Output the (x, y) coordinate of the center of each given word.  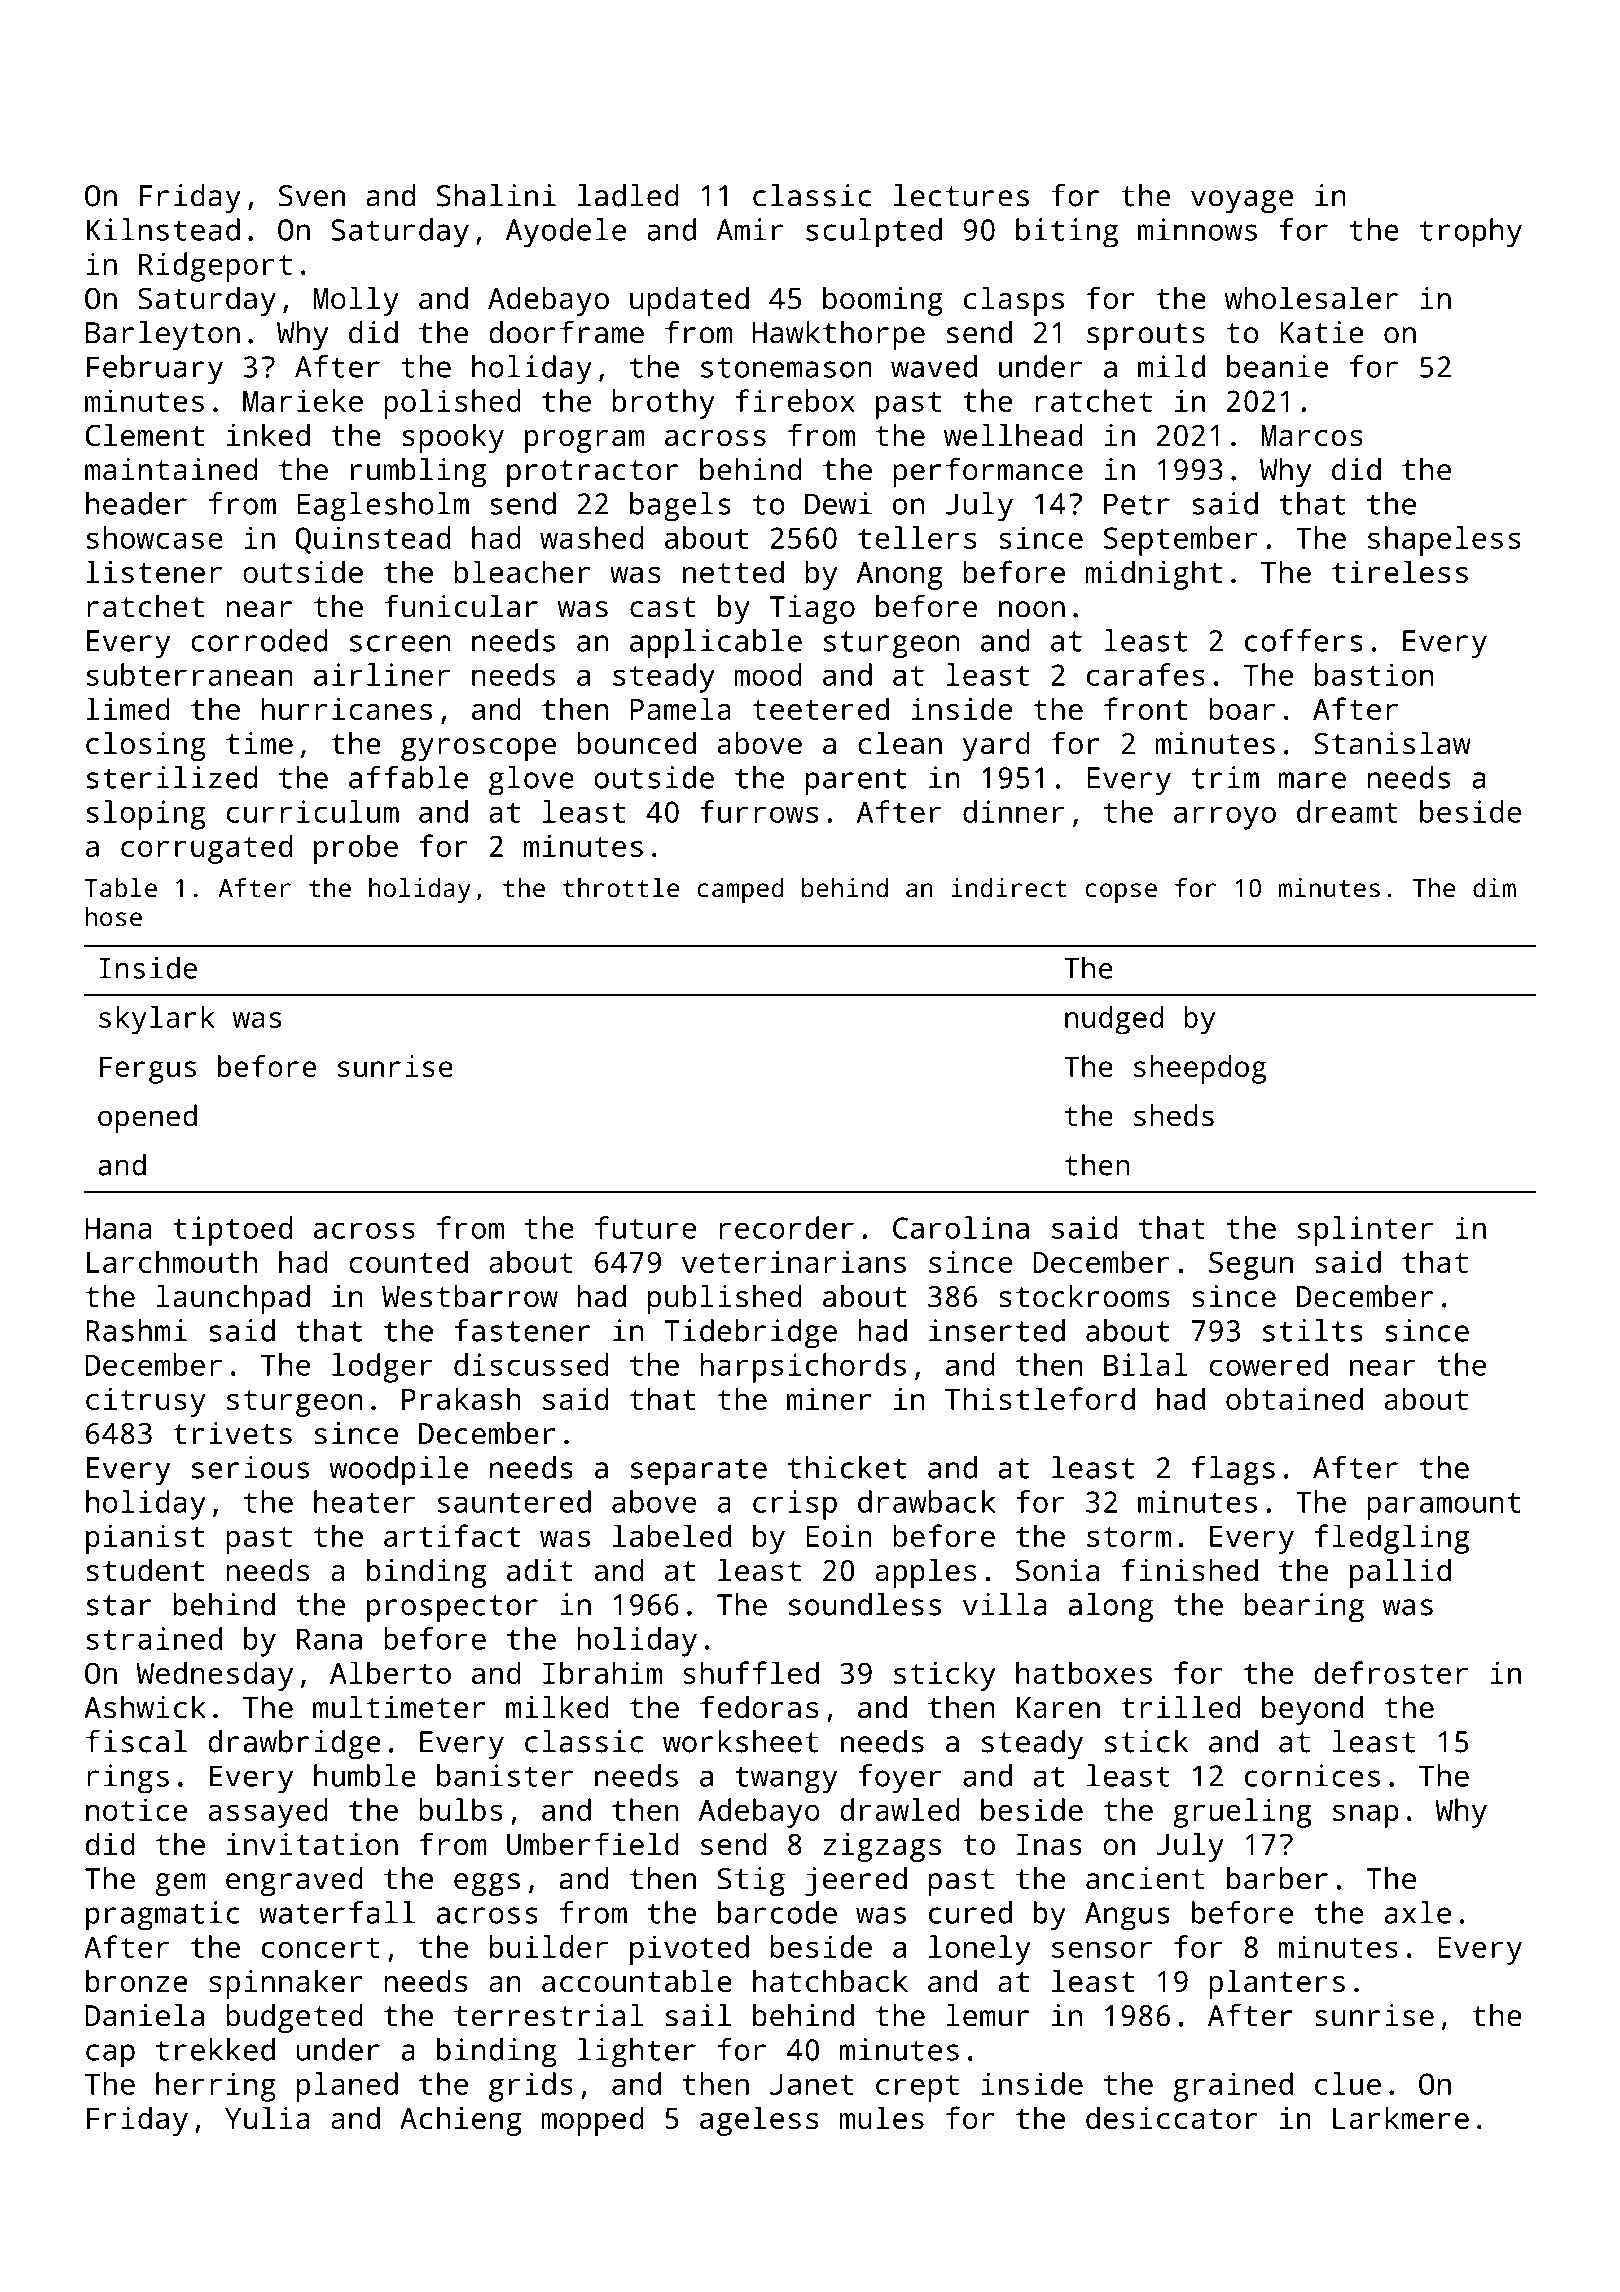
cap (110, 2056)
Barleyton (163, 335)
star (119, 1605)
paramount (1444, 1506)
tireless (1400, 571)
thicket (847, 1467)
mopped (592, 2121)
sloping (146, 815)
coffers (1304, 640)
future (646, 1227)
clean (900, 743)
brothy (663, 404)
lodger (382, 1368)
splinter (1365, 1231)
